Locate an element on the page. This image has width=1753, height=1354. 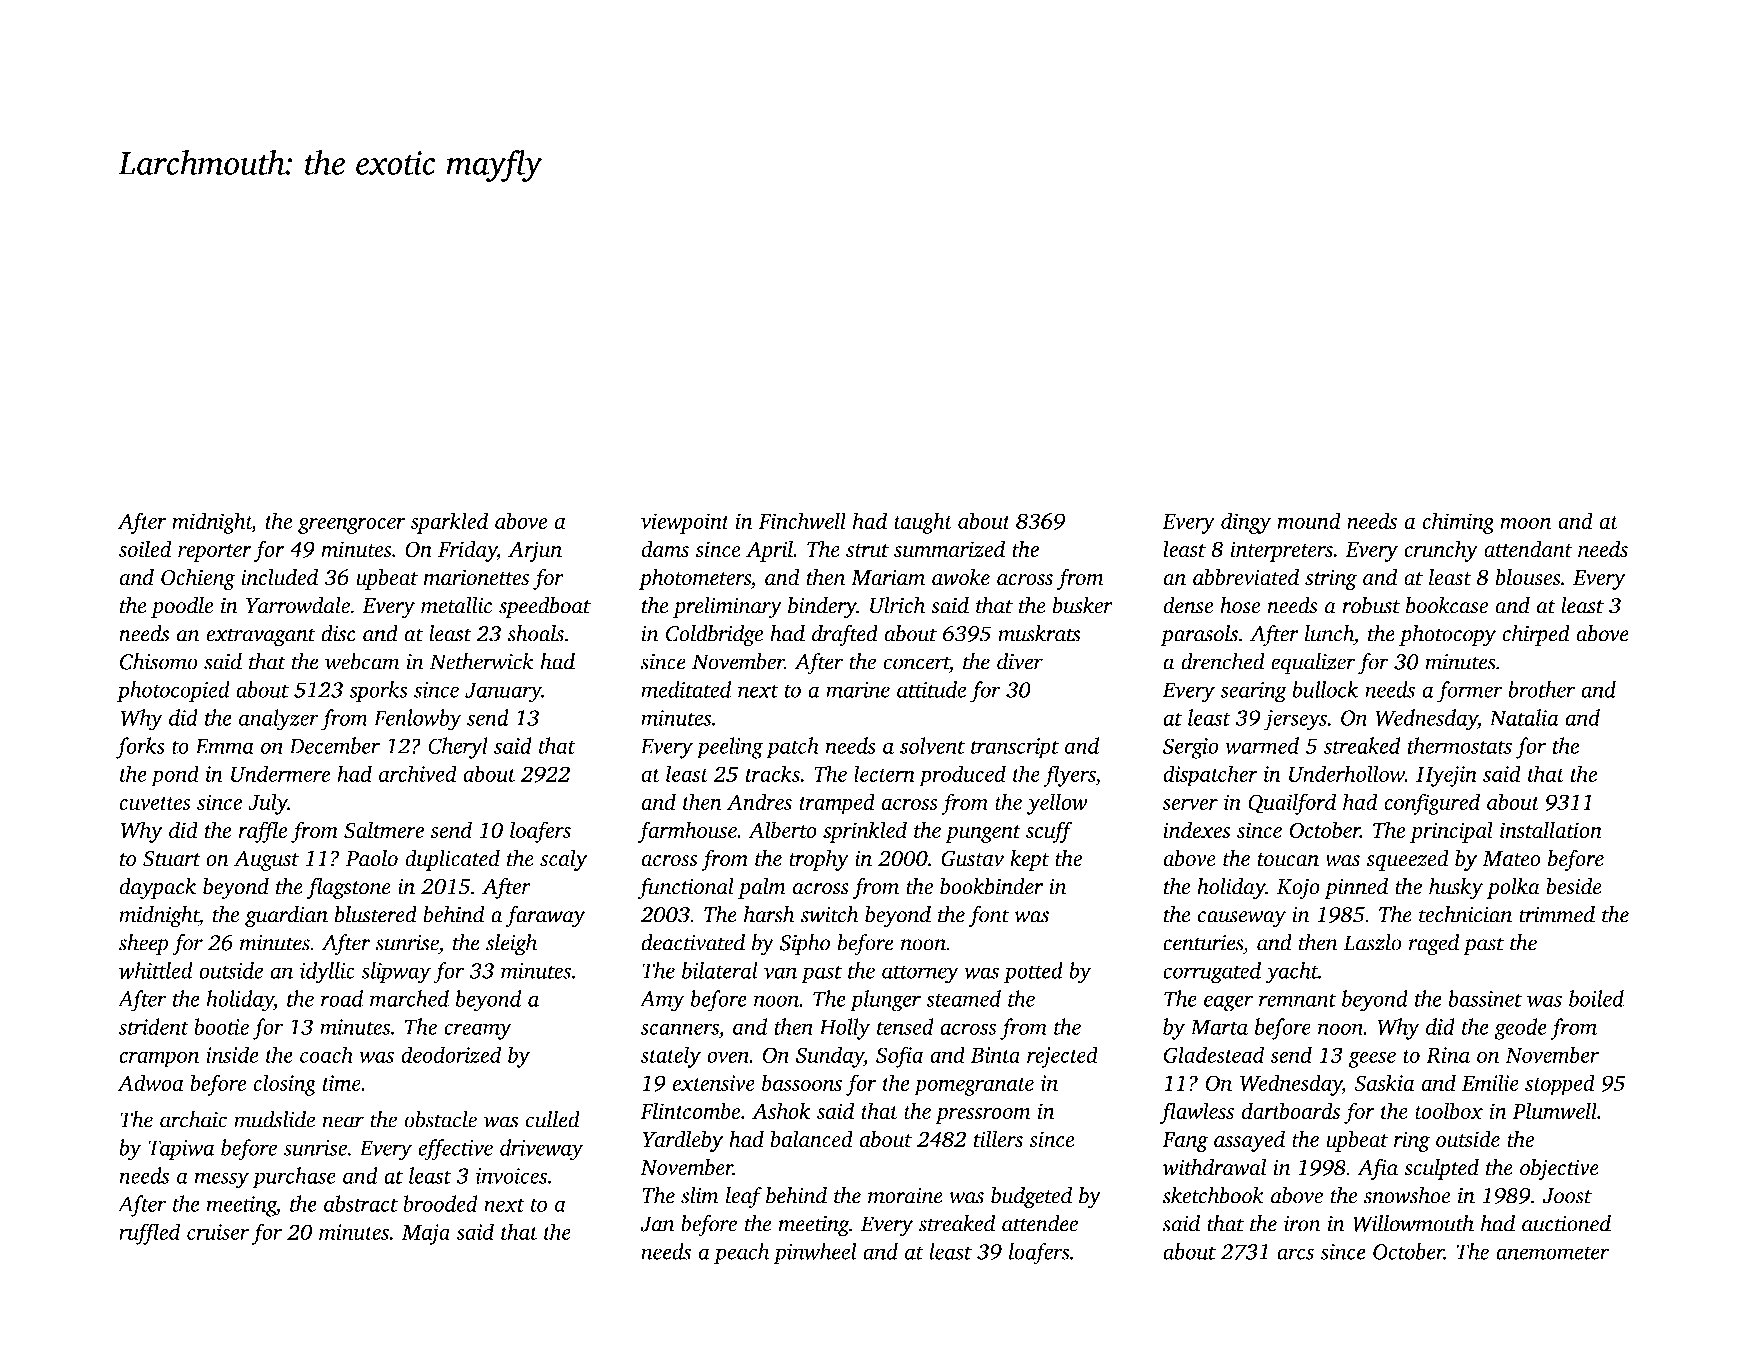
squeezed is located at coordinates (1407, 860).
